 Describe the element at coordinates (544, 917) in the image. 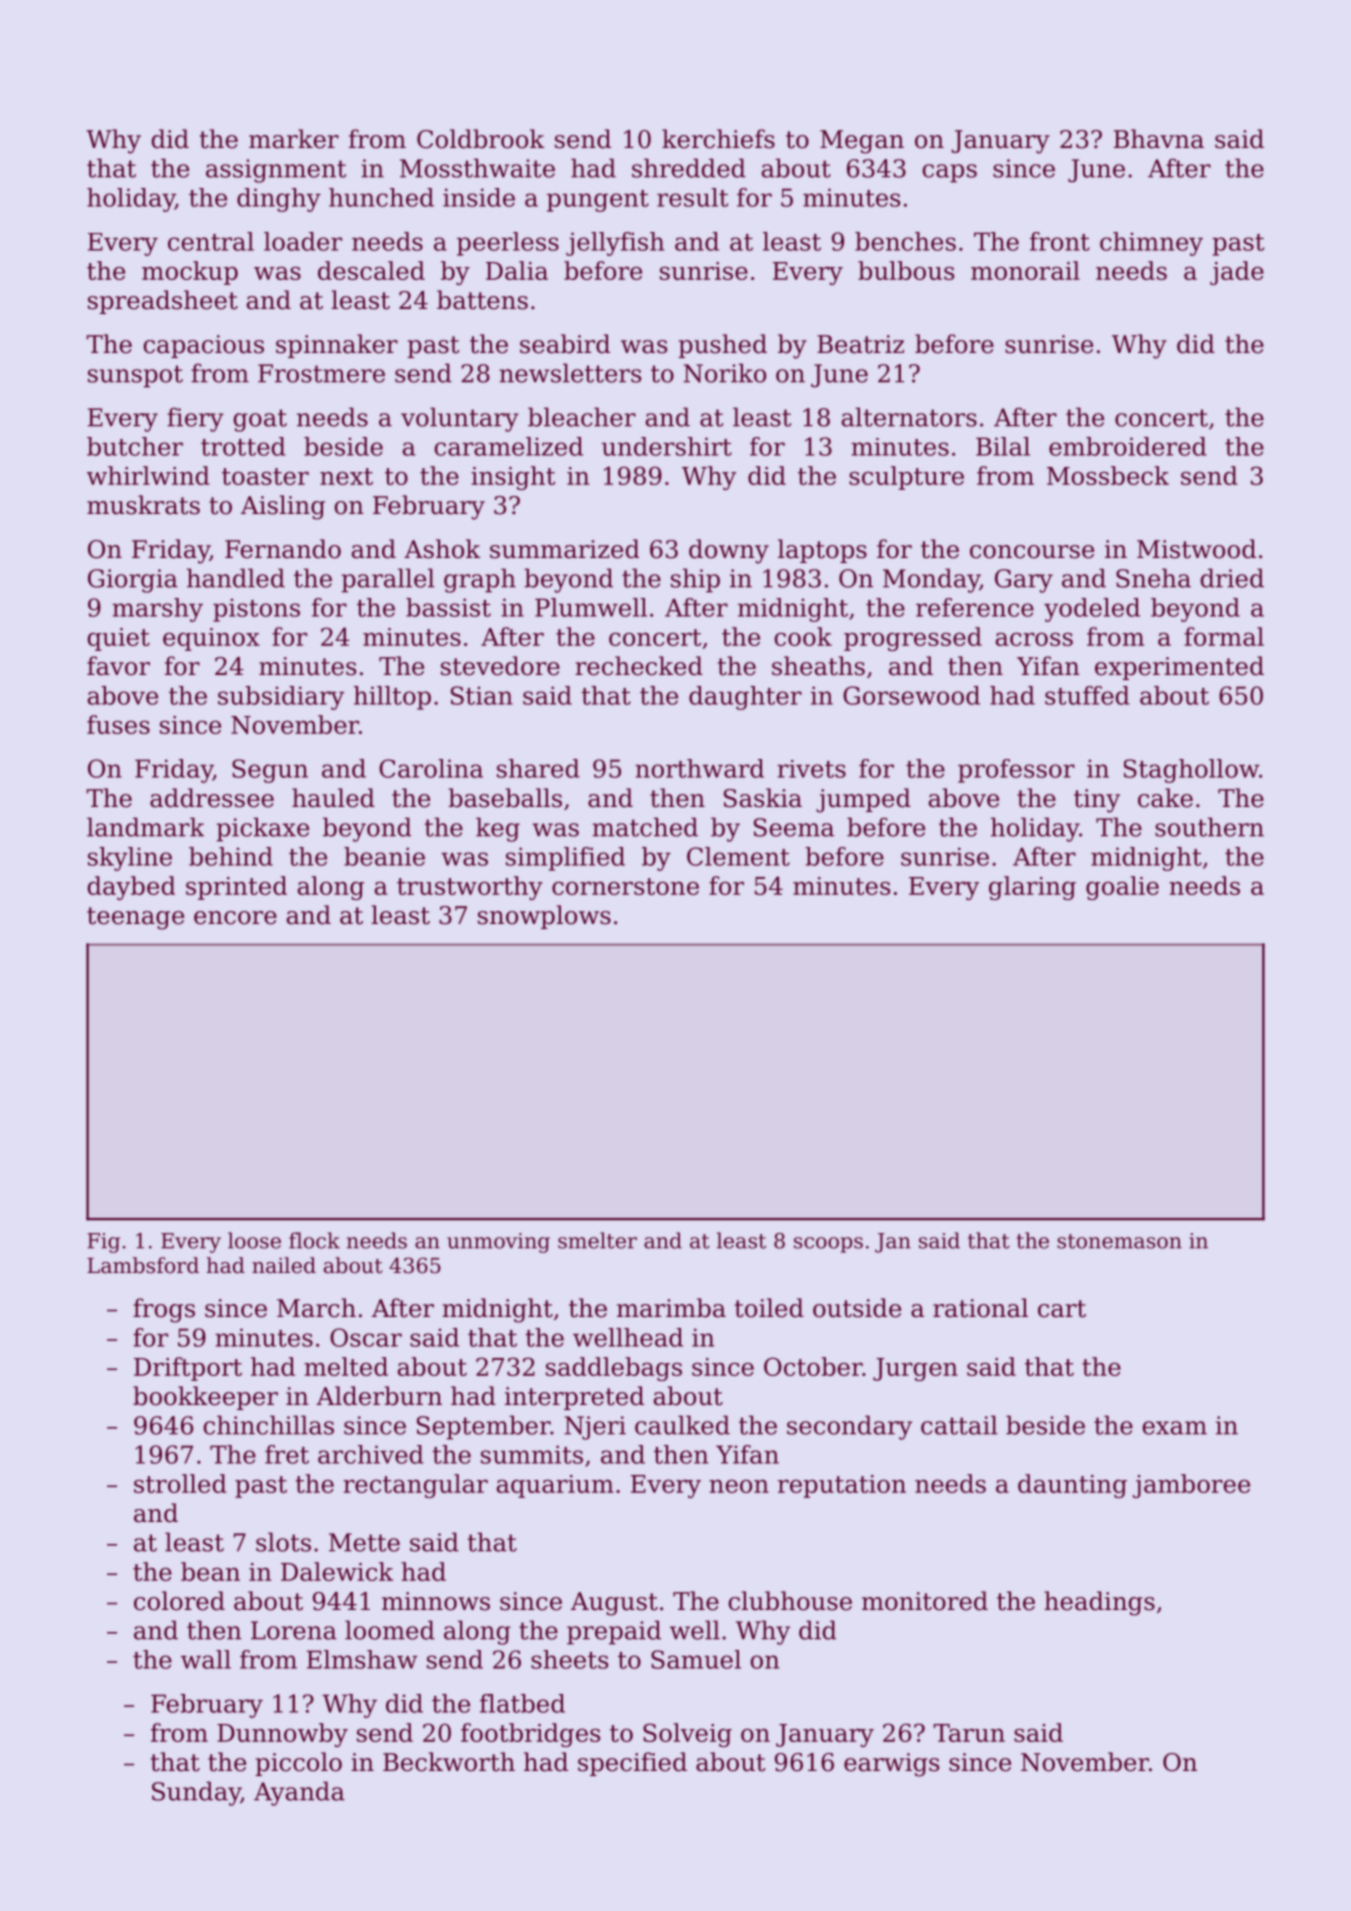

I see `snowplows` at that location.
